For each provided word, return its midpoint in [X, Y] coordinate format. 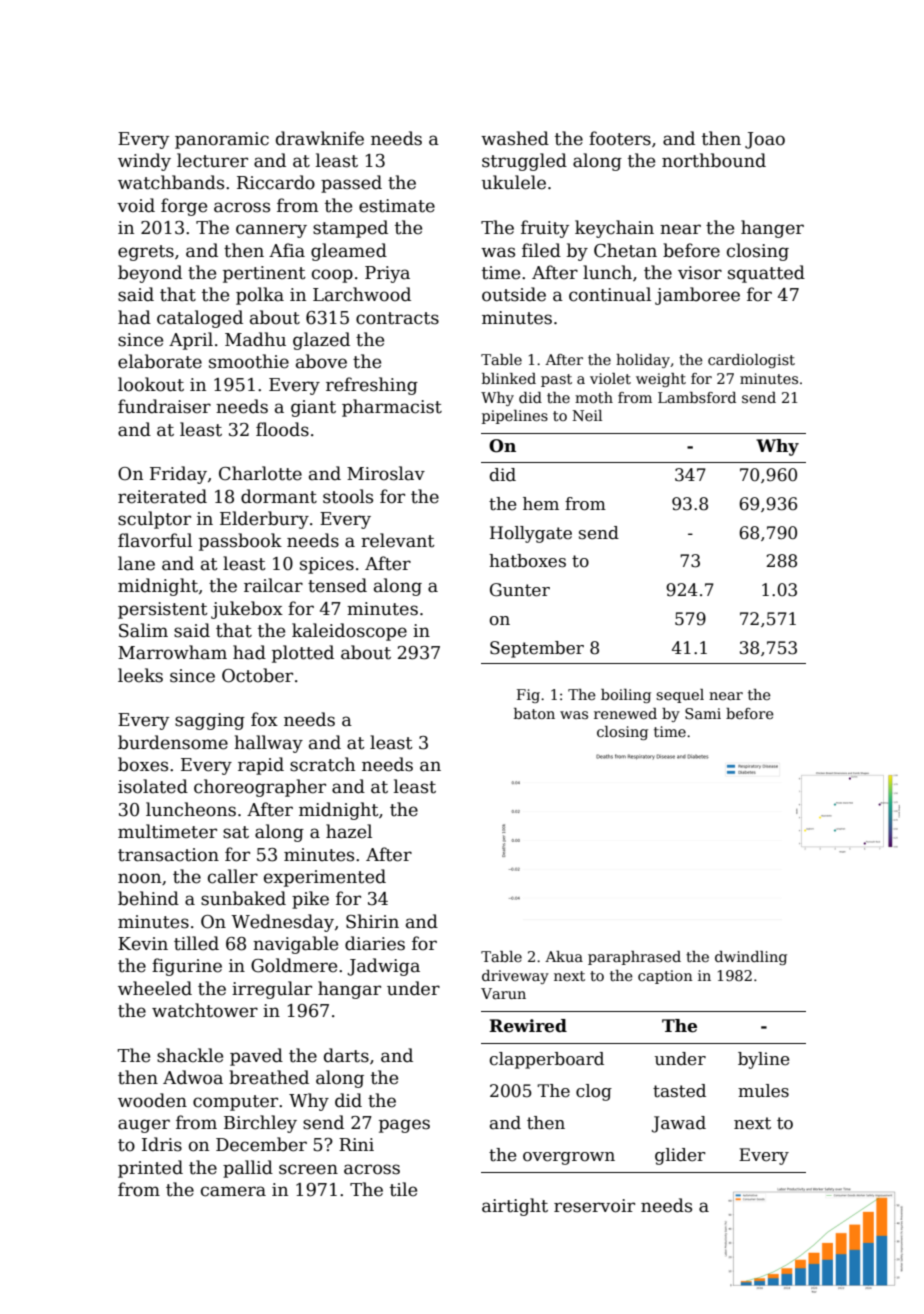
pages [404, 1126]
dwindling [751, 958]
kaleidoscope [349, 632]
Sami [703, 713]
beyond [150, 274]
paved [256, 1057]
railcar [273, 585]
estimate [397, 206]
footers [620, 138]
